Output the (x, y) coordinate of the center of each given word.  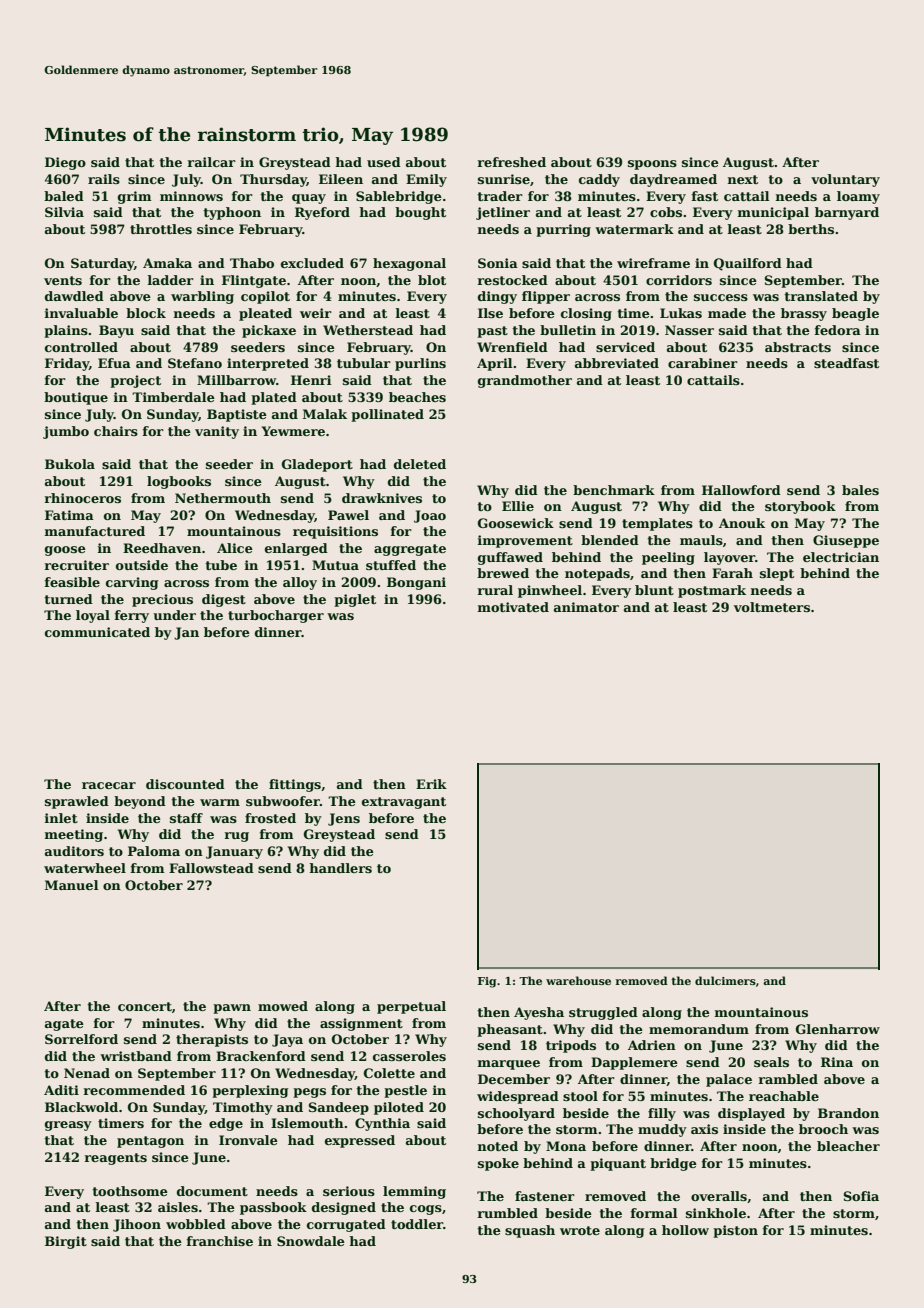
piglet (355, 600)
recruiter (76, 565)
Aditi (61, 1090)
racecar (109, 785)
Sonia (498, 263)
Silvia (64, 212)
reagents (115, 1159)
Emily (426, 180)
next (742, 179)
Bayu (116, 331)
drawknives (382, 498)
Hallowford (741, 490)
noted (497, 1146)
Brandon (848, 1113)
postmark (712, 591)
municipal (773, 213)
